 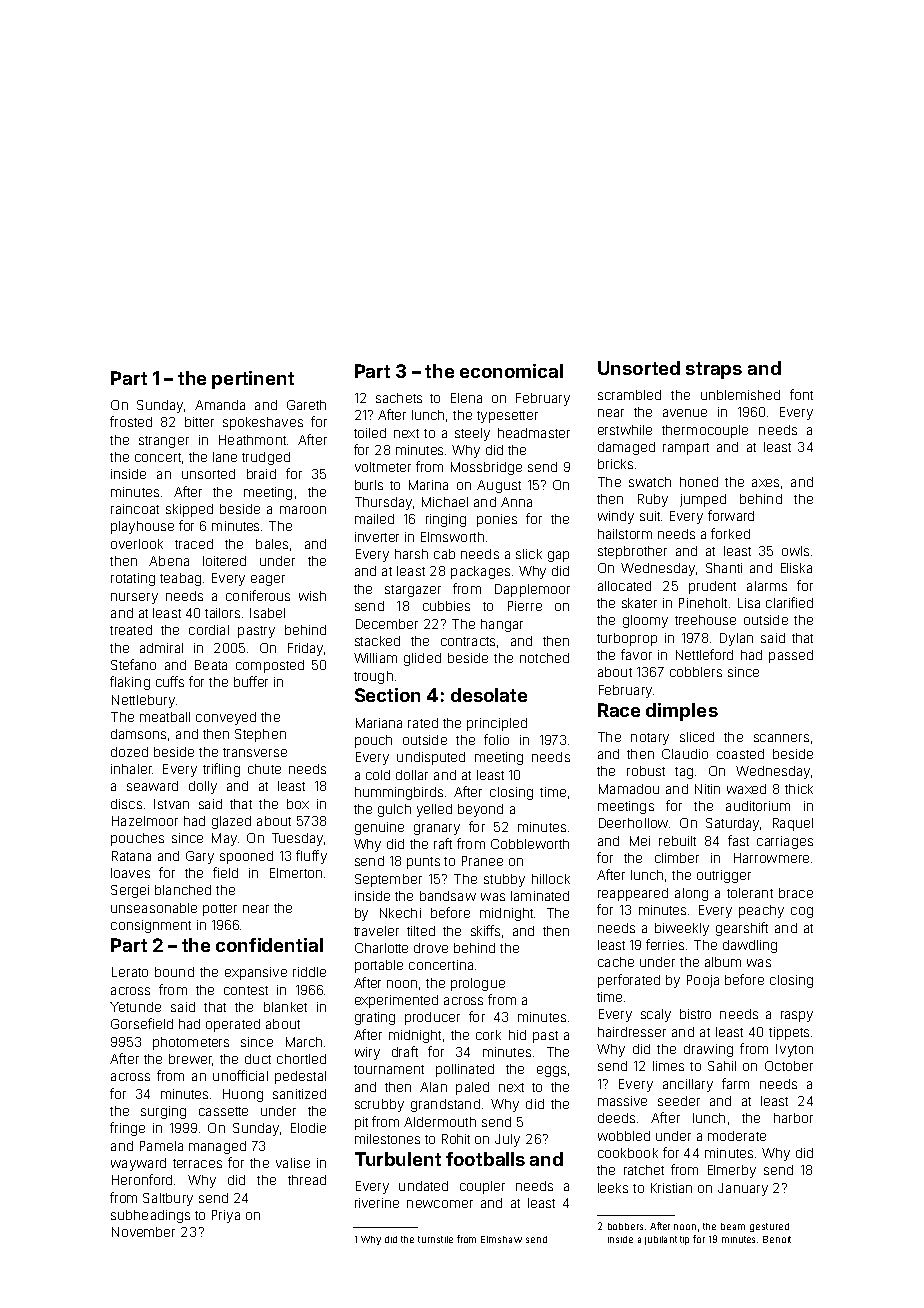 I want to click on pertinent, so click(x=253, y=380).
